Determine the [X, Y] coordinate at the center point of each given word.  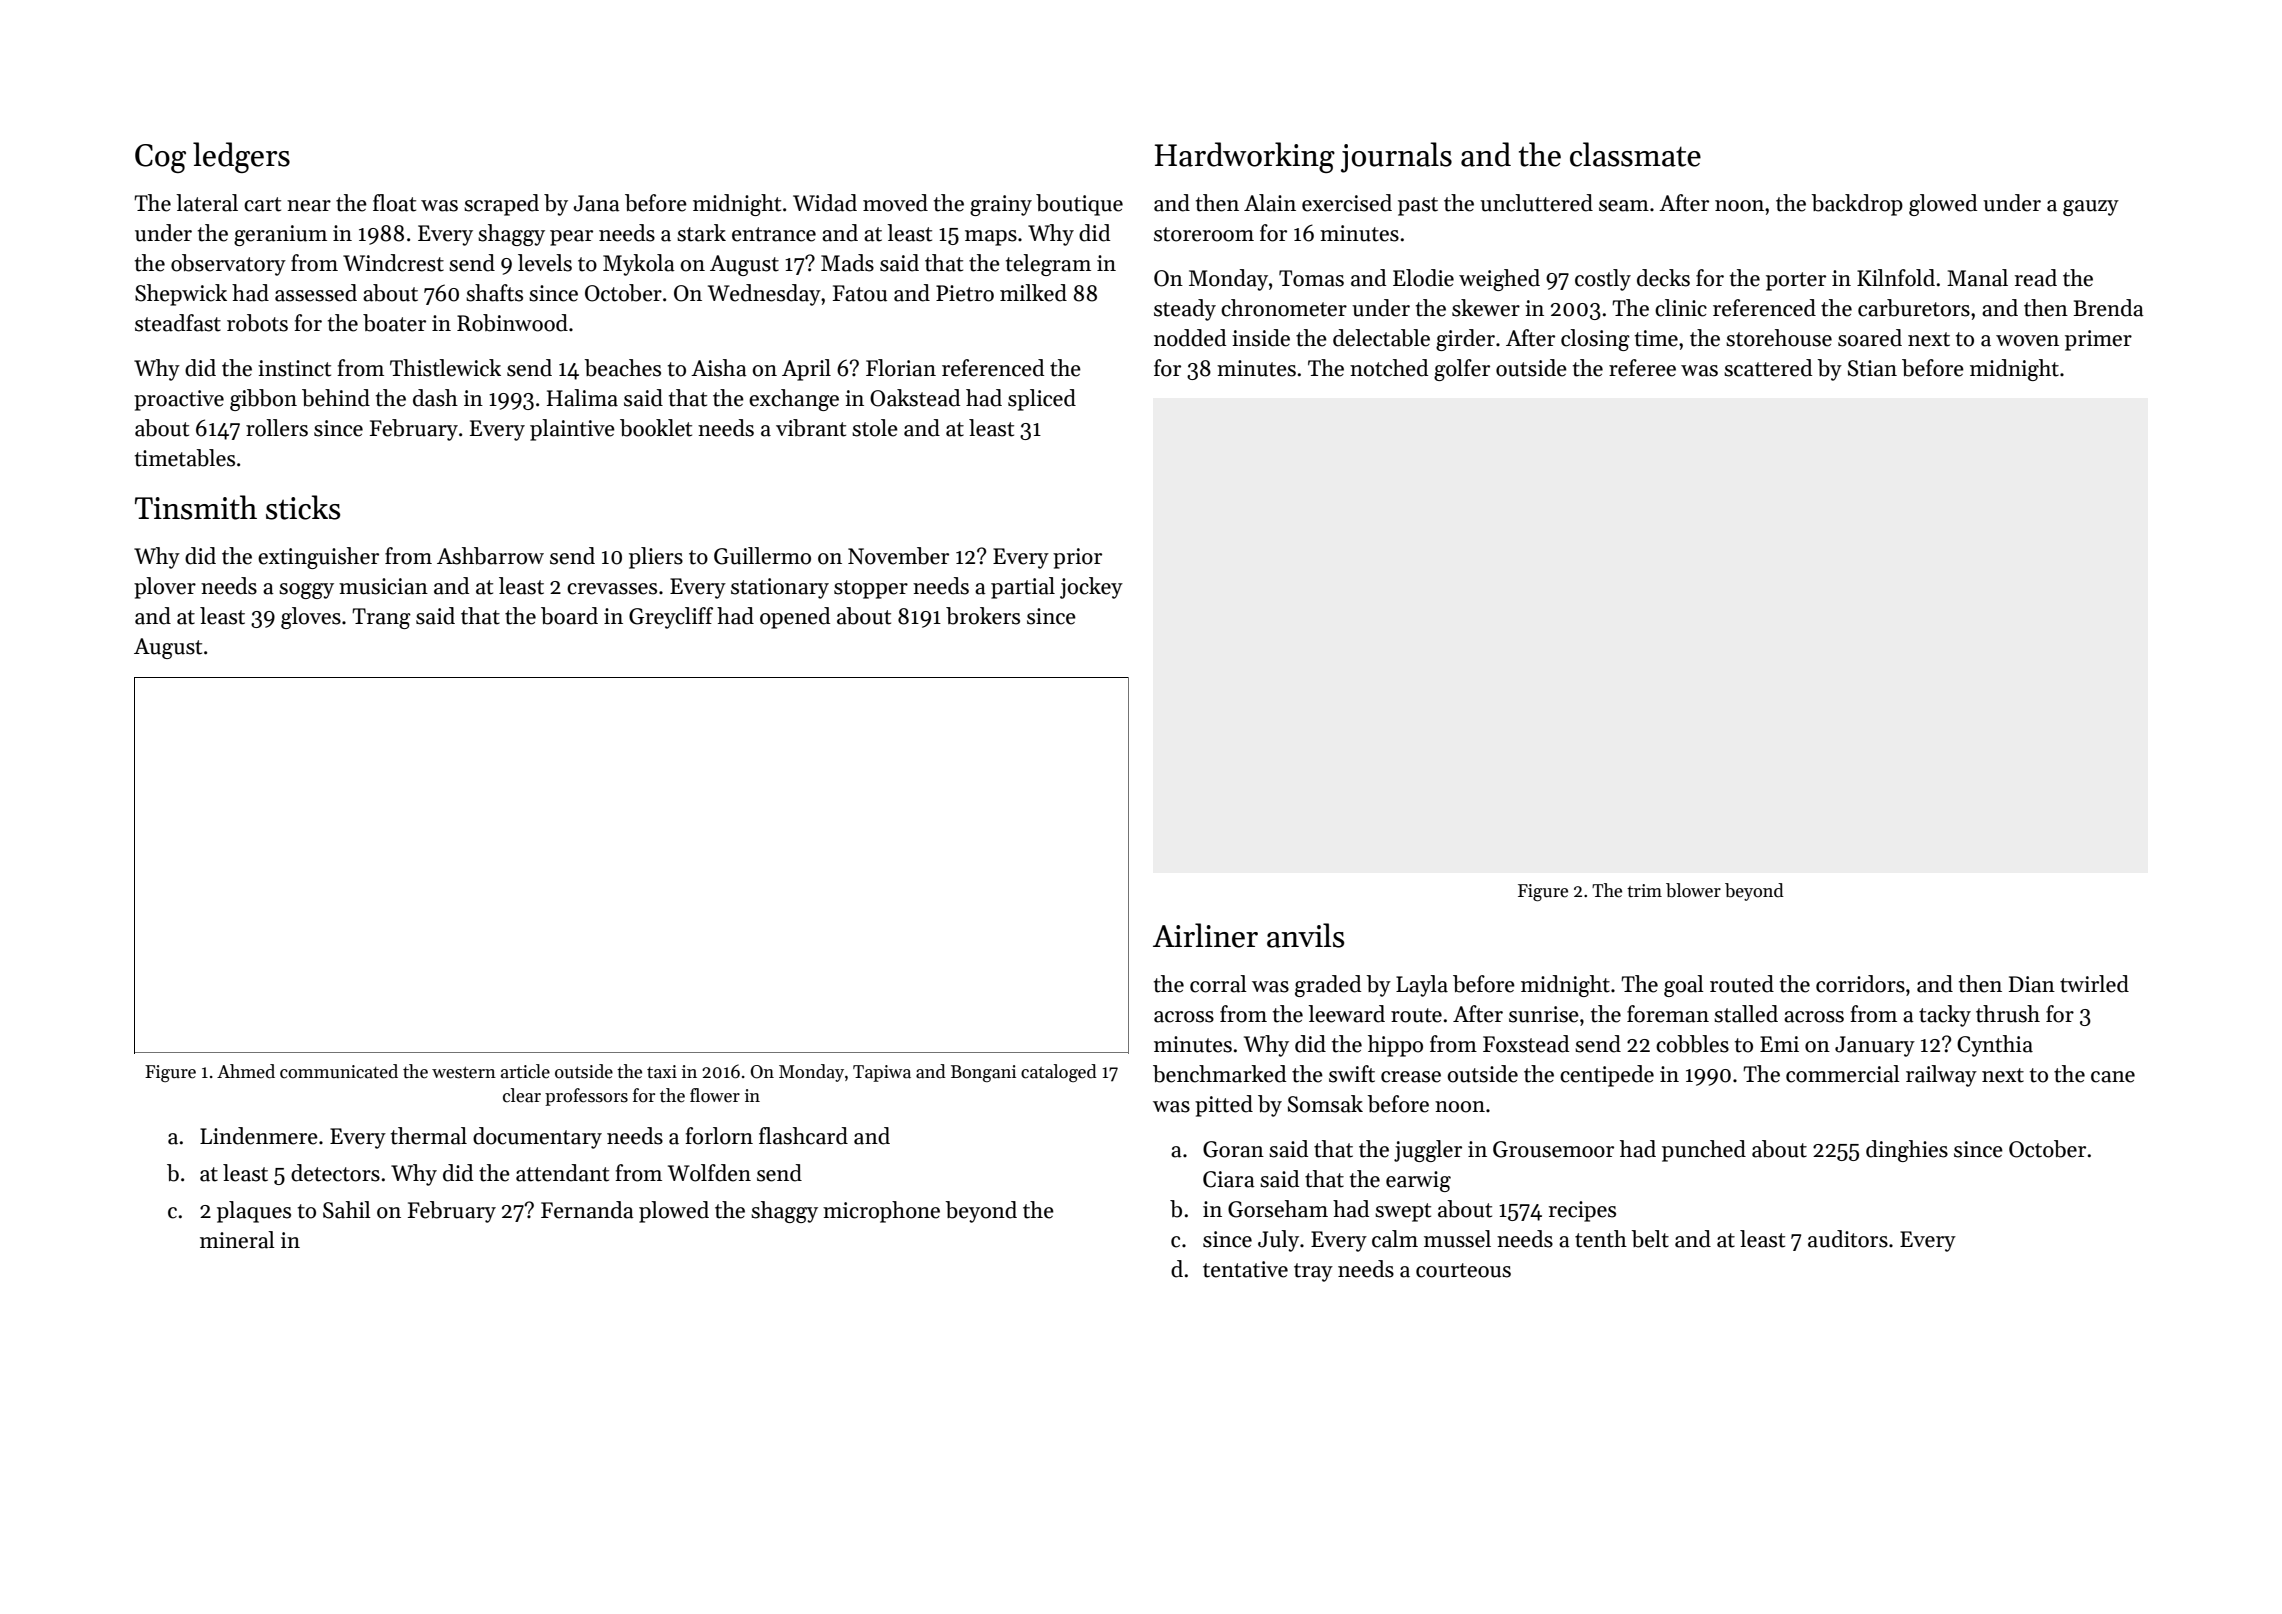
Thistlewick [445, 368]
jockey [1091, 588]
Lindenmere [259, 1136]
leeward [1346, 1014]
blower [1693, 890]
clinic [1681, 308]
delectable [1381, 338]
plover [165, 588]
